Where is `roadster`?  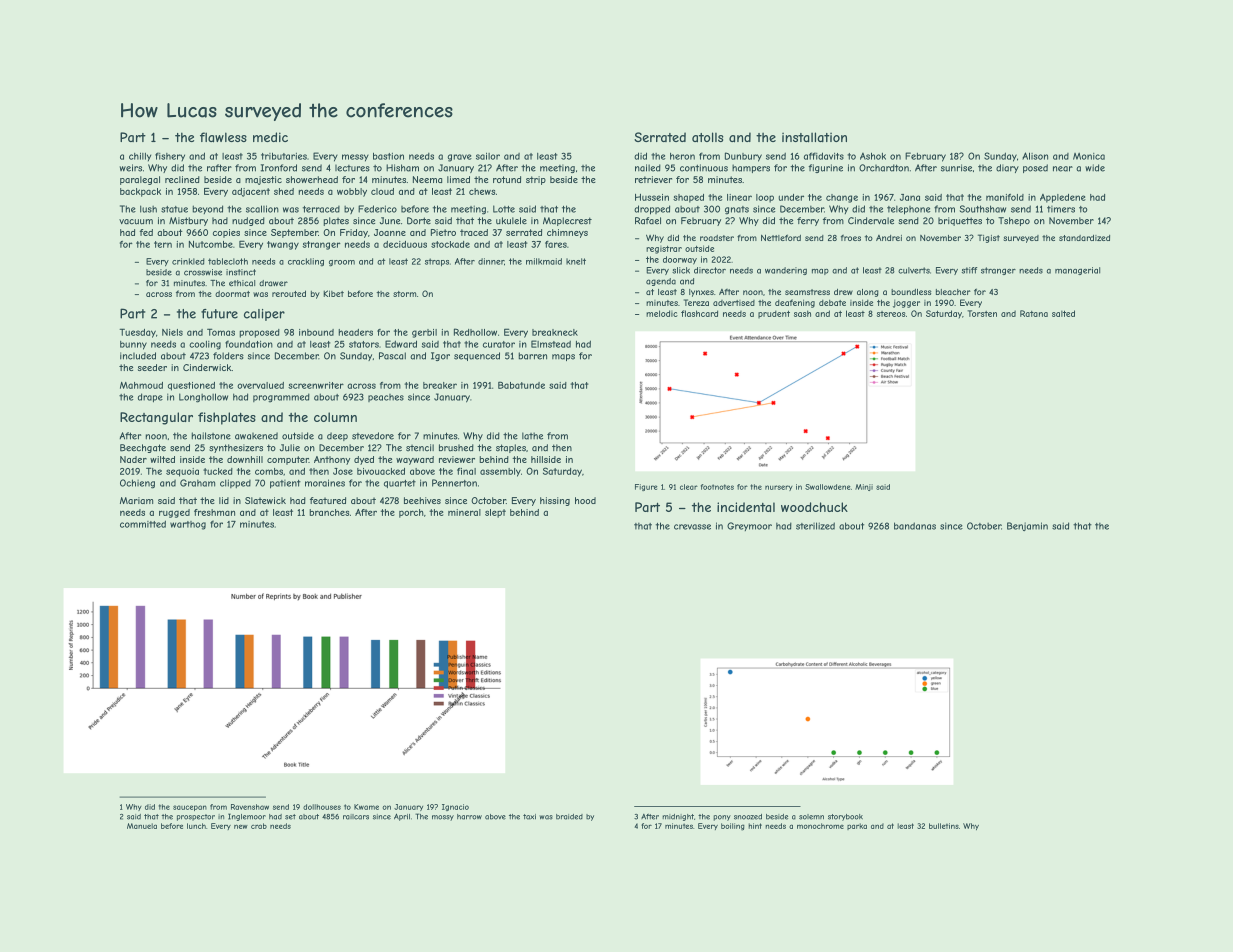
roadster is located at coordinates (717, 238).
